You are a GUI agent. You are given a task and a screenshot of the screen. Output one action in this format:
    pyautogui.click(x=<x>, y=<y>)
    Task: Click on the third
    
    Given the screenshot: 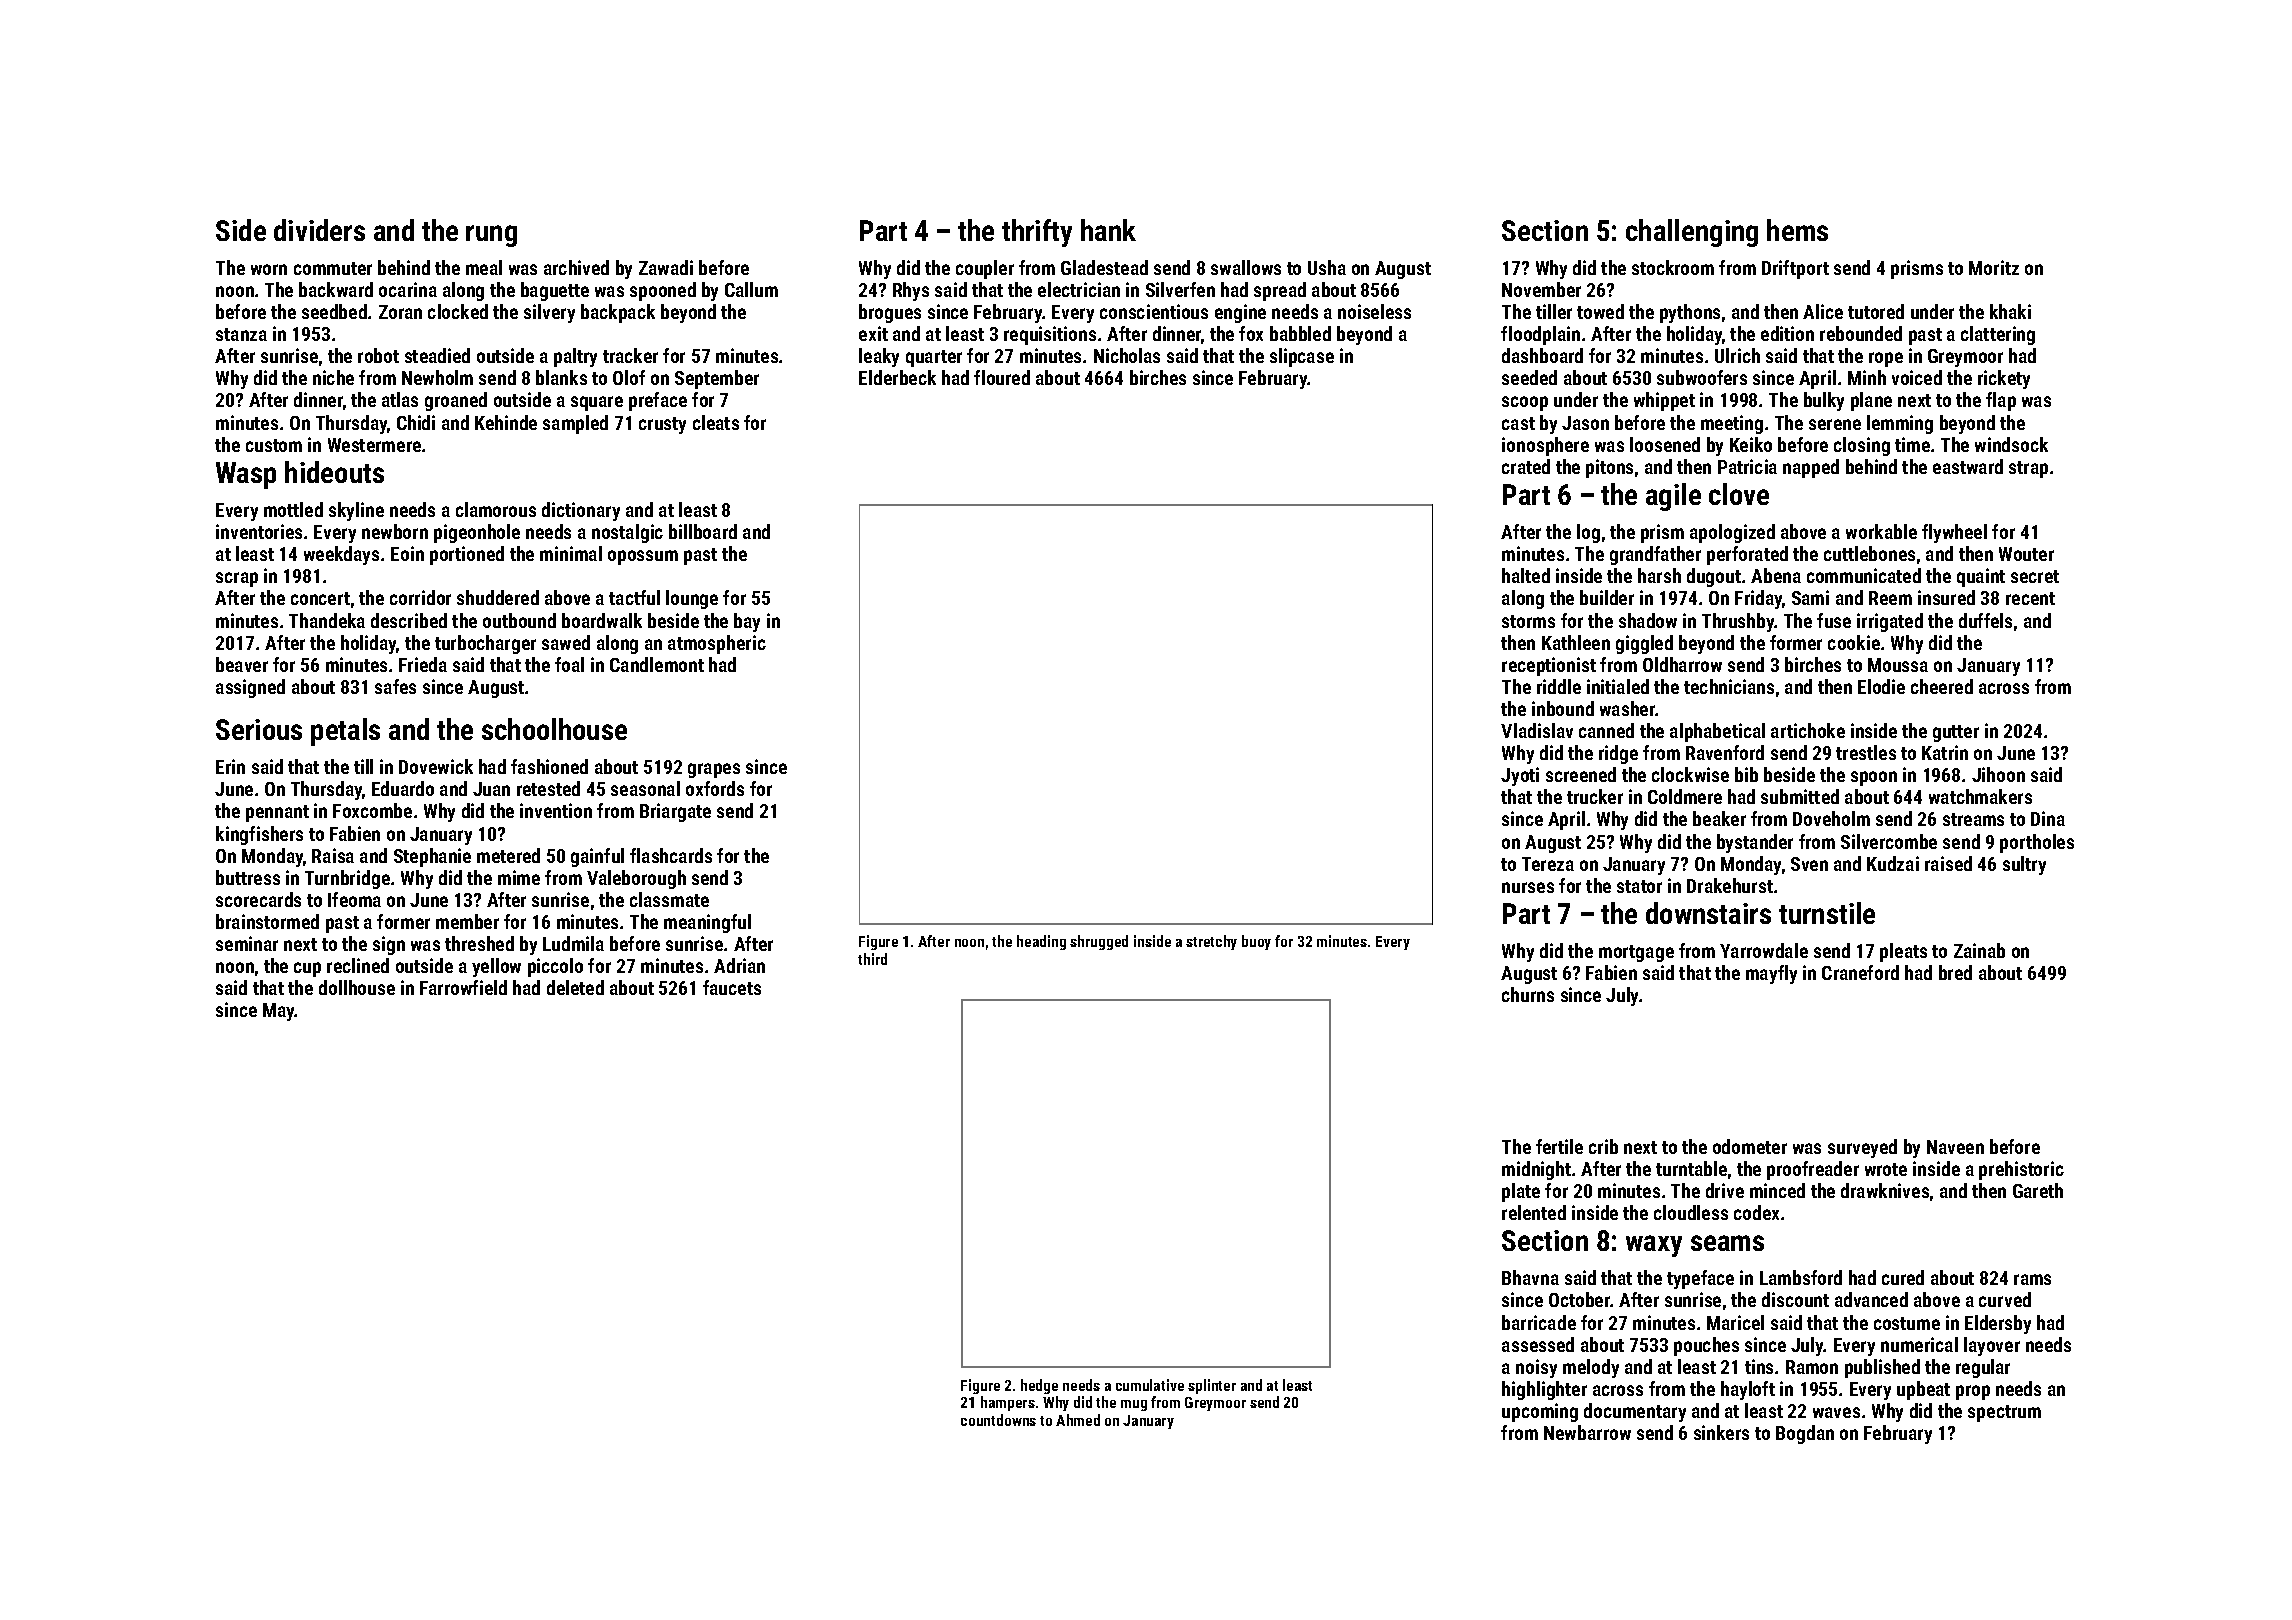 What is the action you would take?
    pyautogui.click(x=872, y=959)
